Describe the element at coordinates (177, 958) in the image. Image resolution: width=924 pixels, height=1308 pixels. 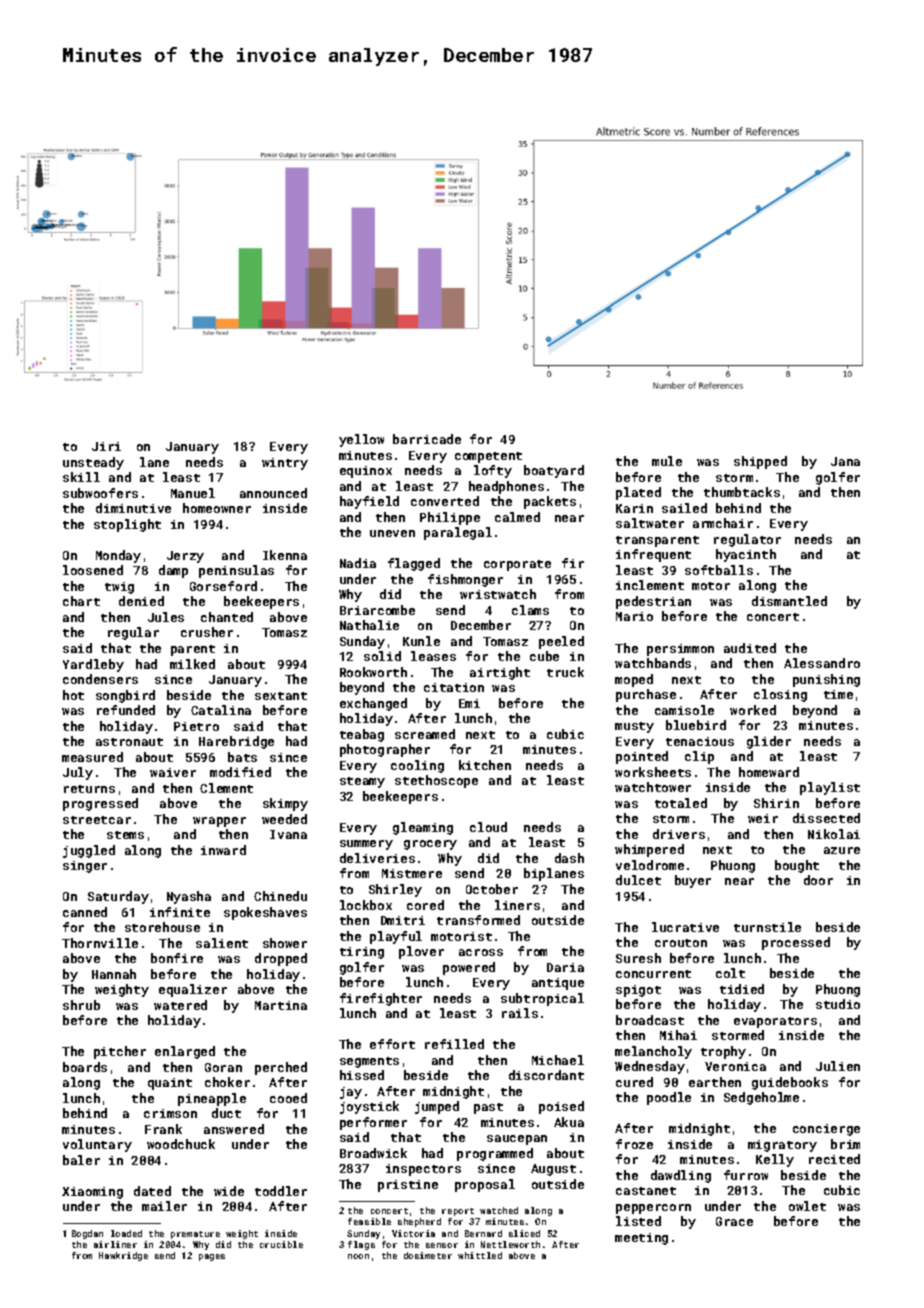
I see `bonfire` at that location.
